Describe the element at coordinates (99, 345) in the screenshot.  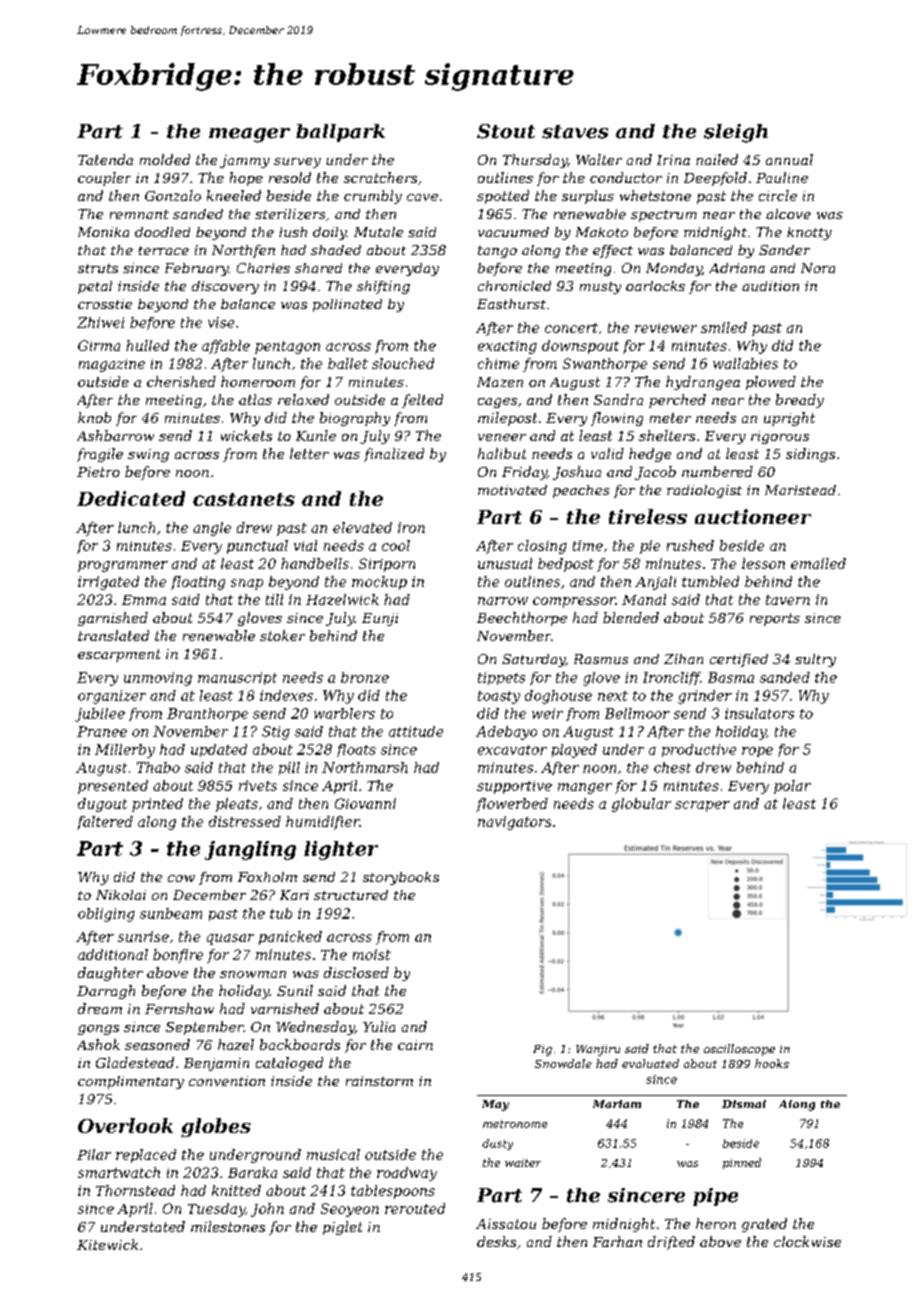
I see `Girma` at that location.
